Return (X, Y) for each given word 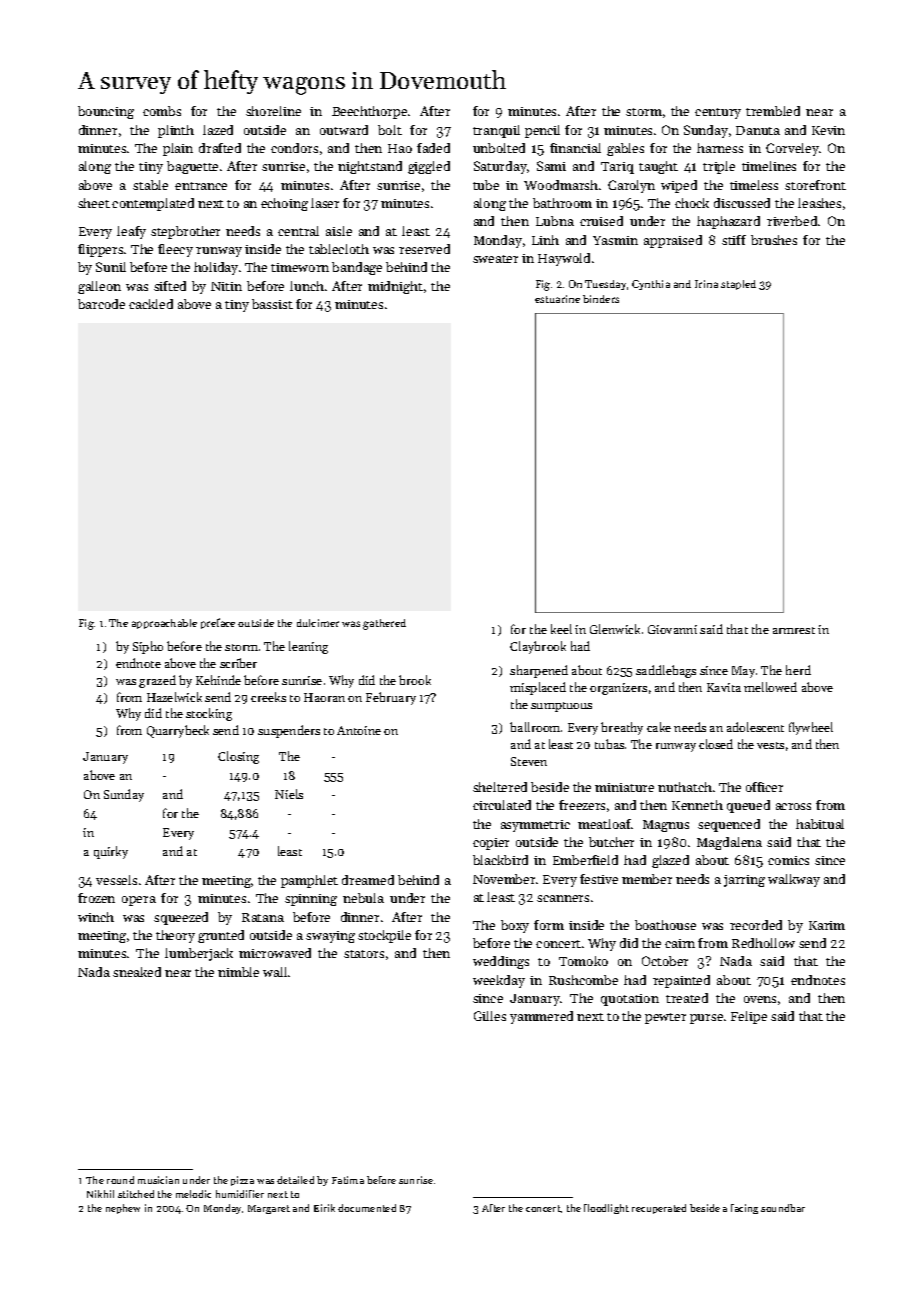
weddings (501, 962)
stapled (738, 285)
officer (764, 787)
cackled (151, 304)
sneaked (137, 972)
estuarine (557, 299)
